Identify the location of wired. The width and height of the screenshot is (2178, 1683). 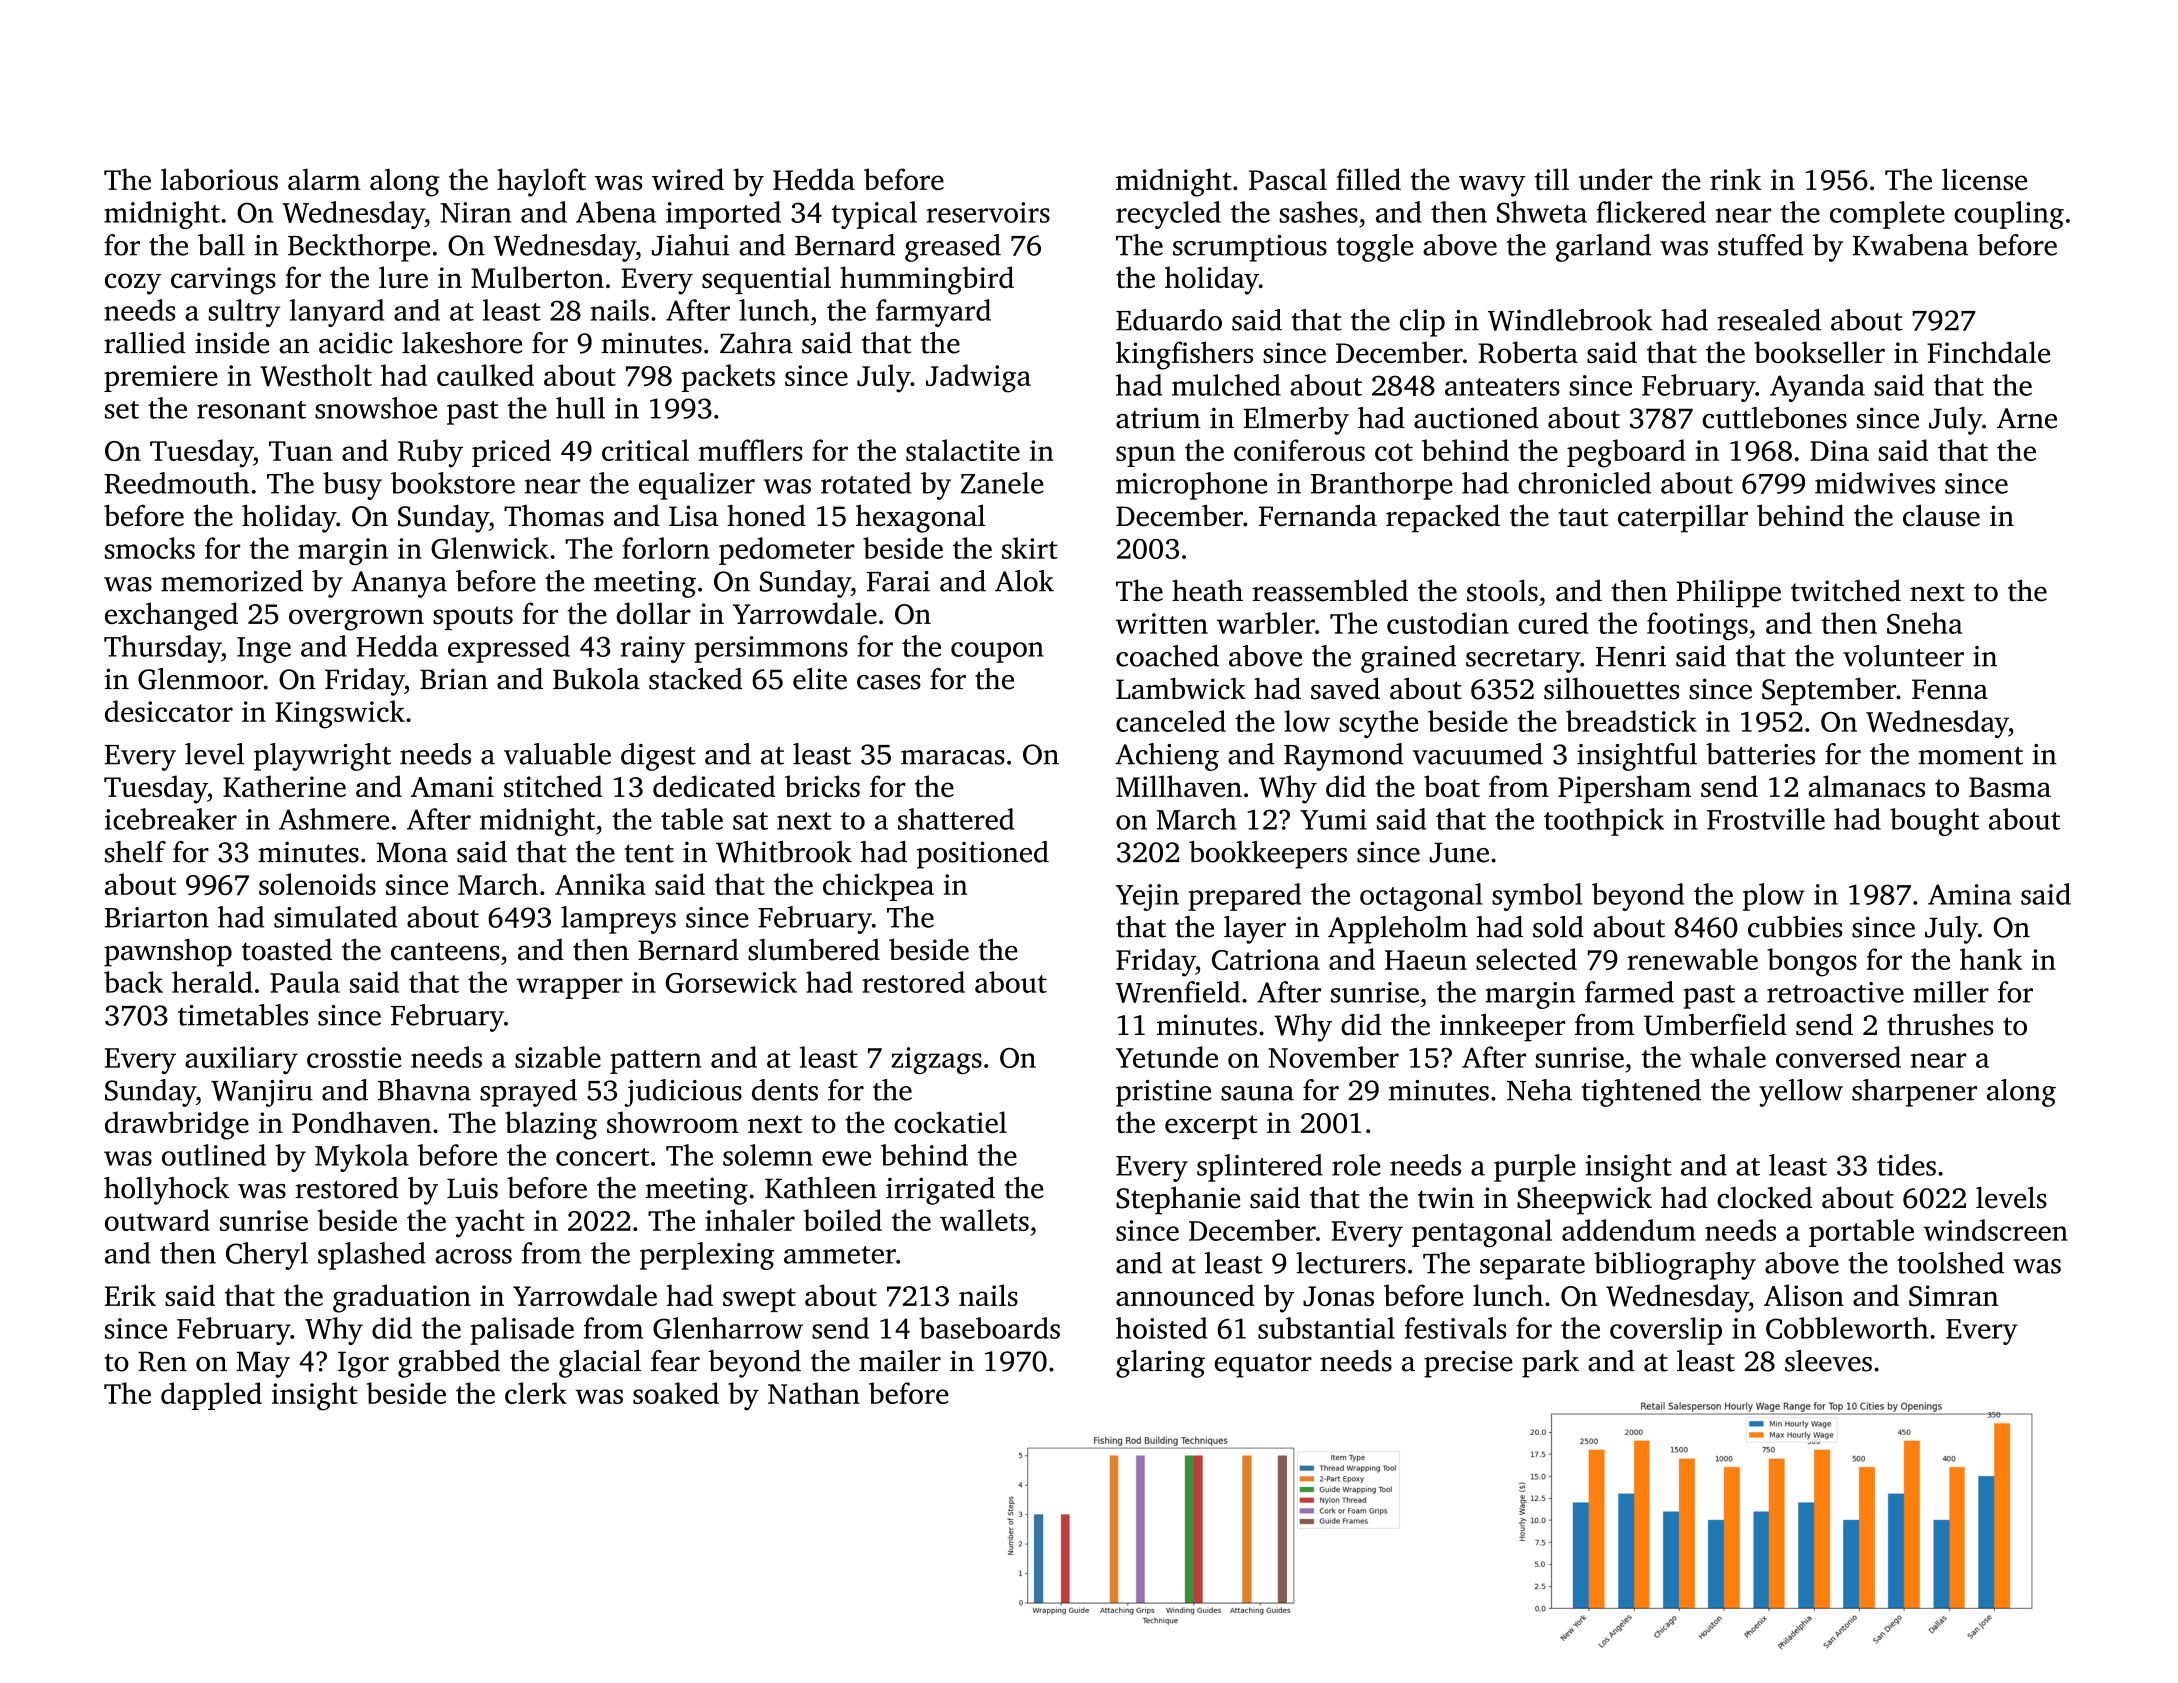
(688, 179).
